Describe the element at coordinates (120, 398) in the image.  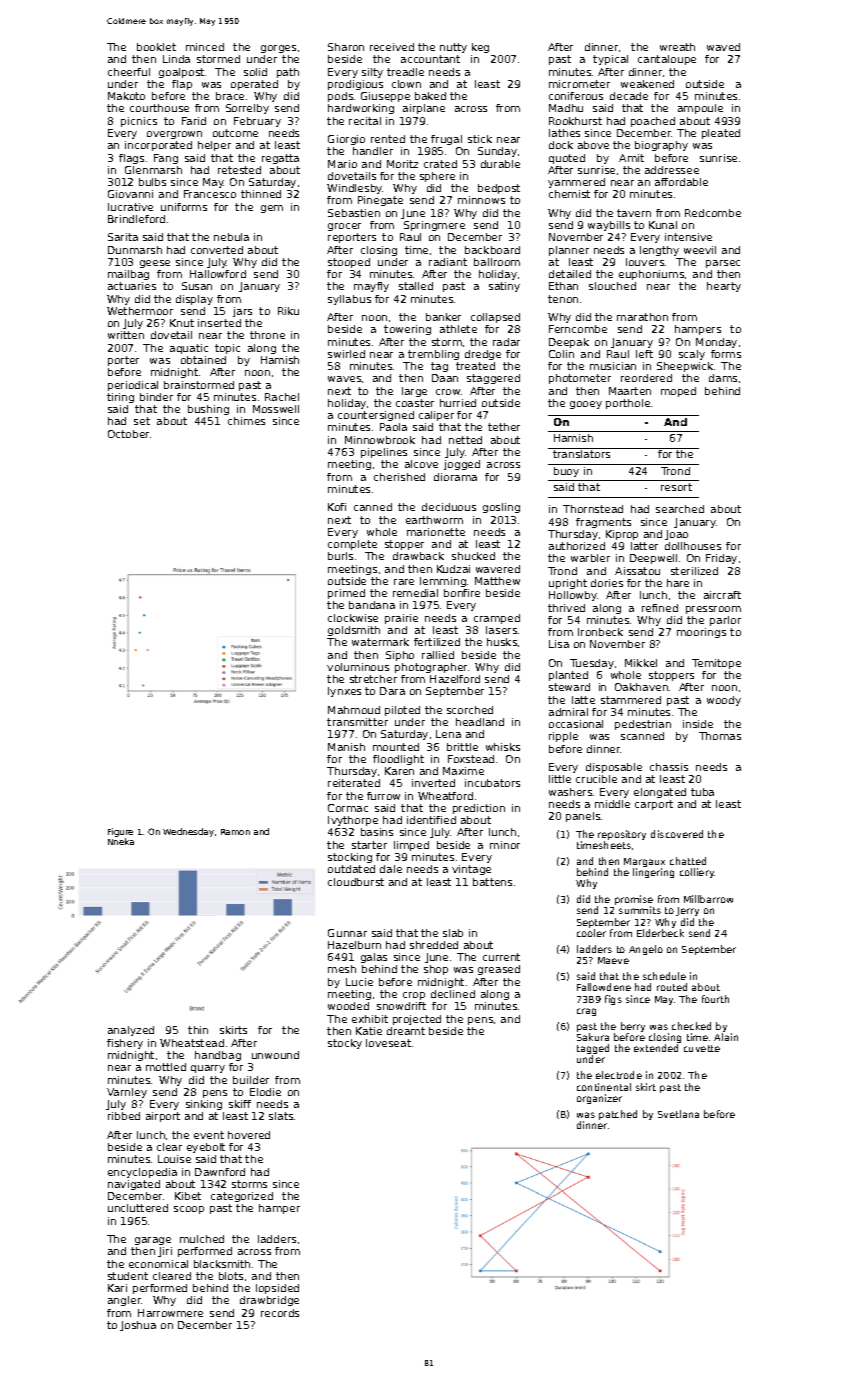
I see `tiring` at that location.
